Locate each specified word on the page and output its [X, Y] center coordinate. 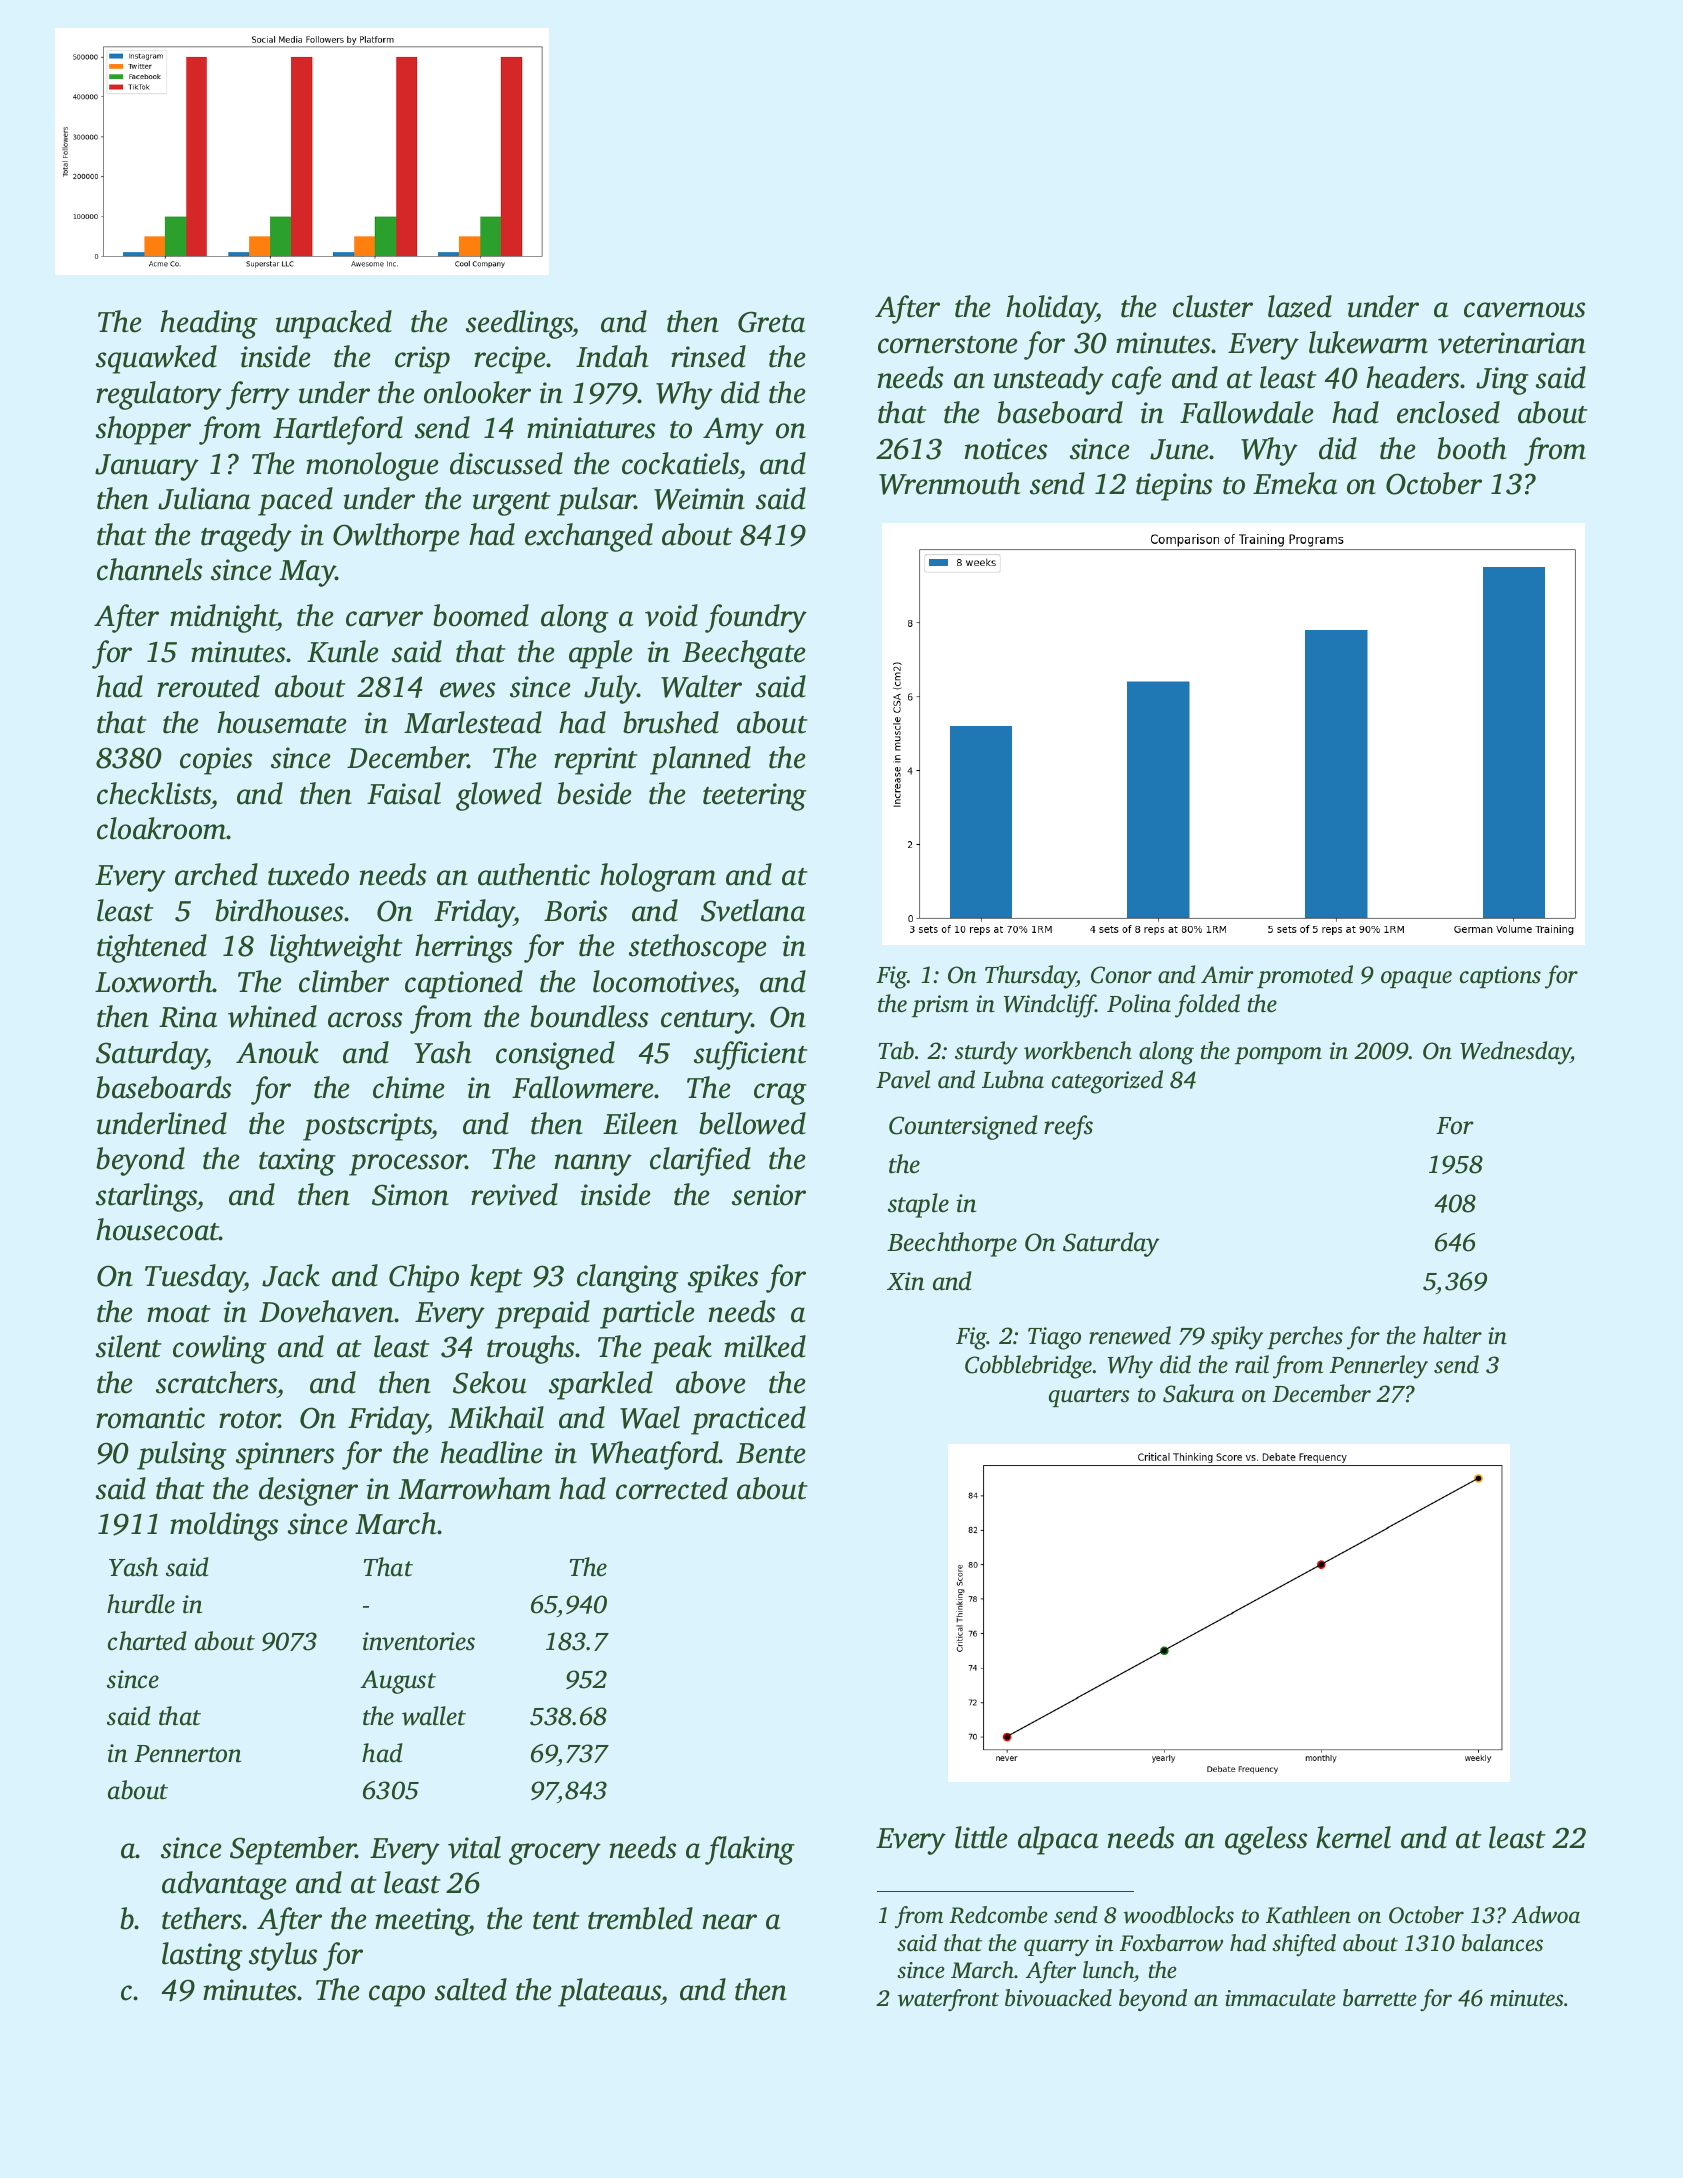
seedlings [519, 324]
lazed [1300, 306]
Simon [410, 1195]
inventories [418, 1641]
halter [1452, 1335]
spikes [723, 1278]
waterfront [948, 2000]
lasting [202, 1956]
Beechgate [744, 654]
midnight [223, 618]
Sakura [1198, 1393]
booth [1472, 448]
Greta [772, 322]
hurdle [141, 1604]
